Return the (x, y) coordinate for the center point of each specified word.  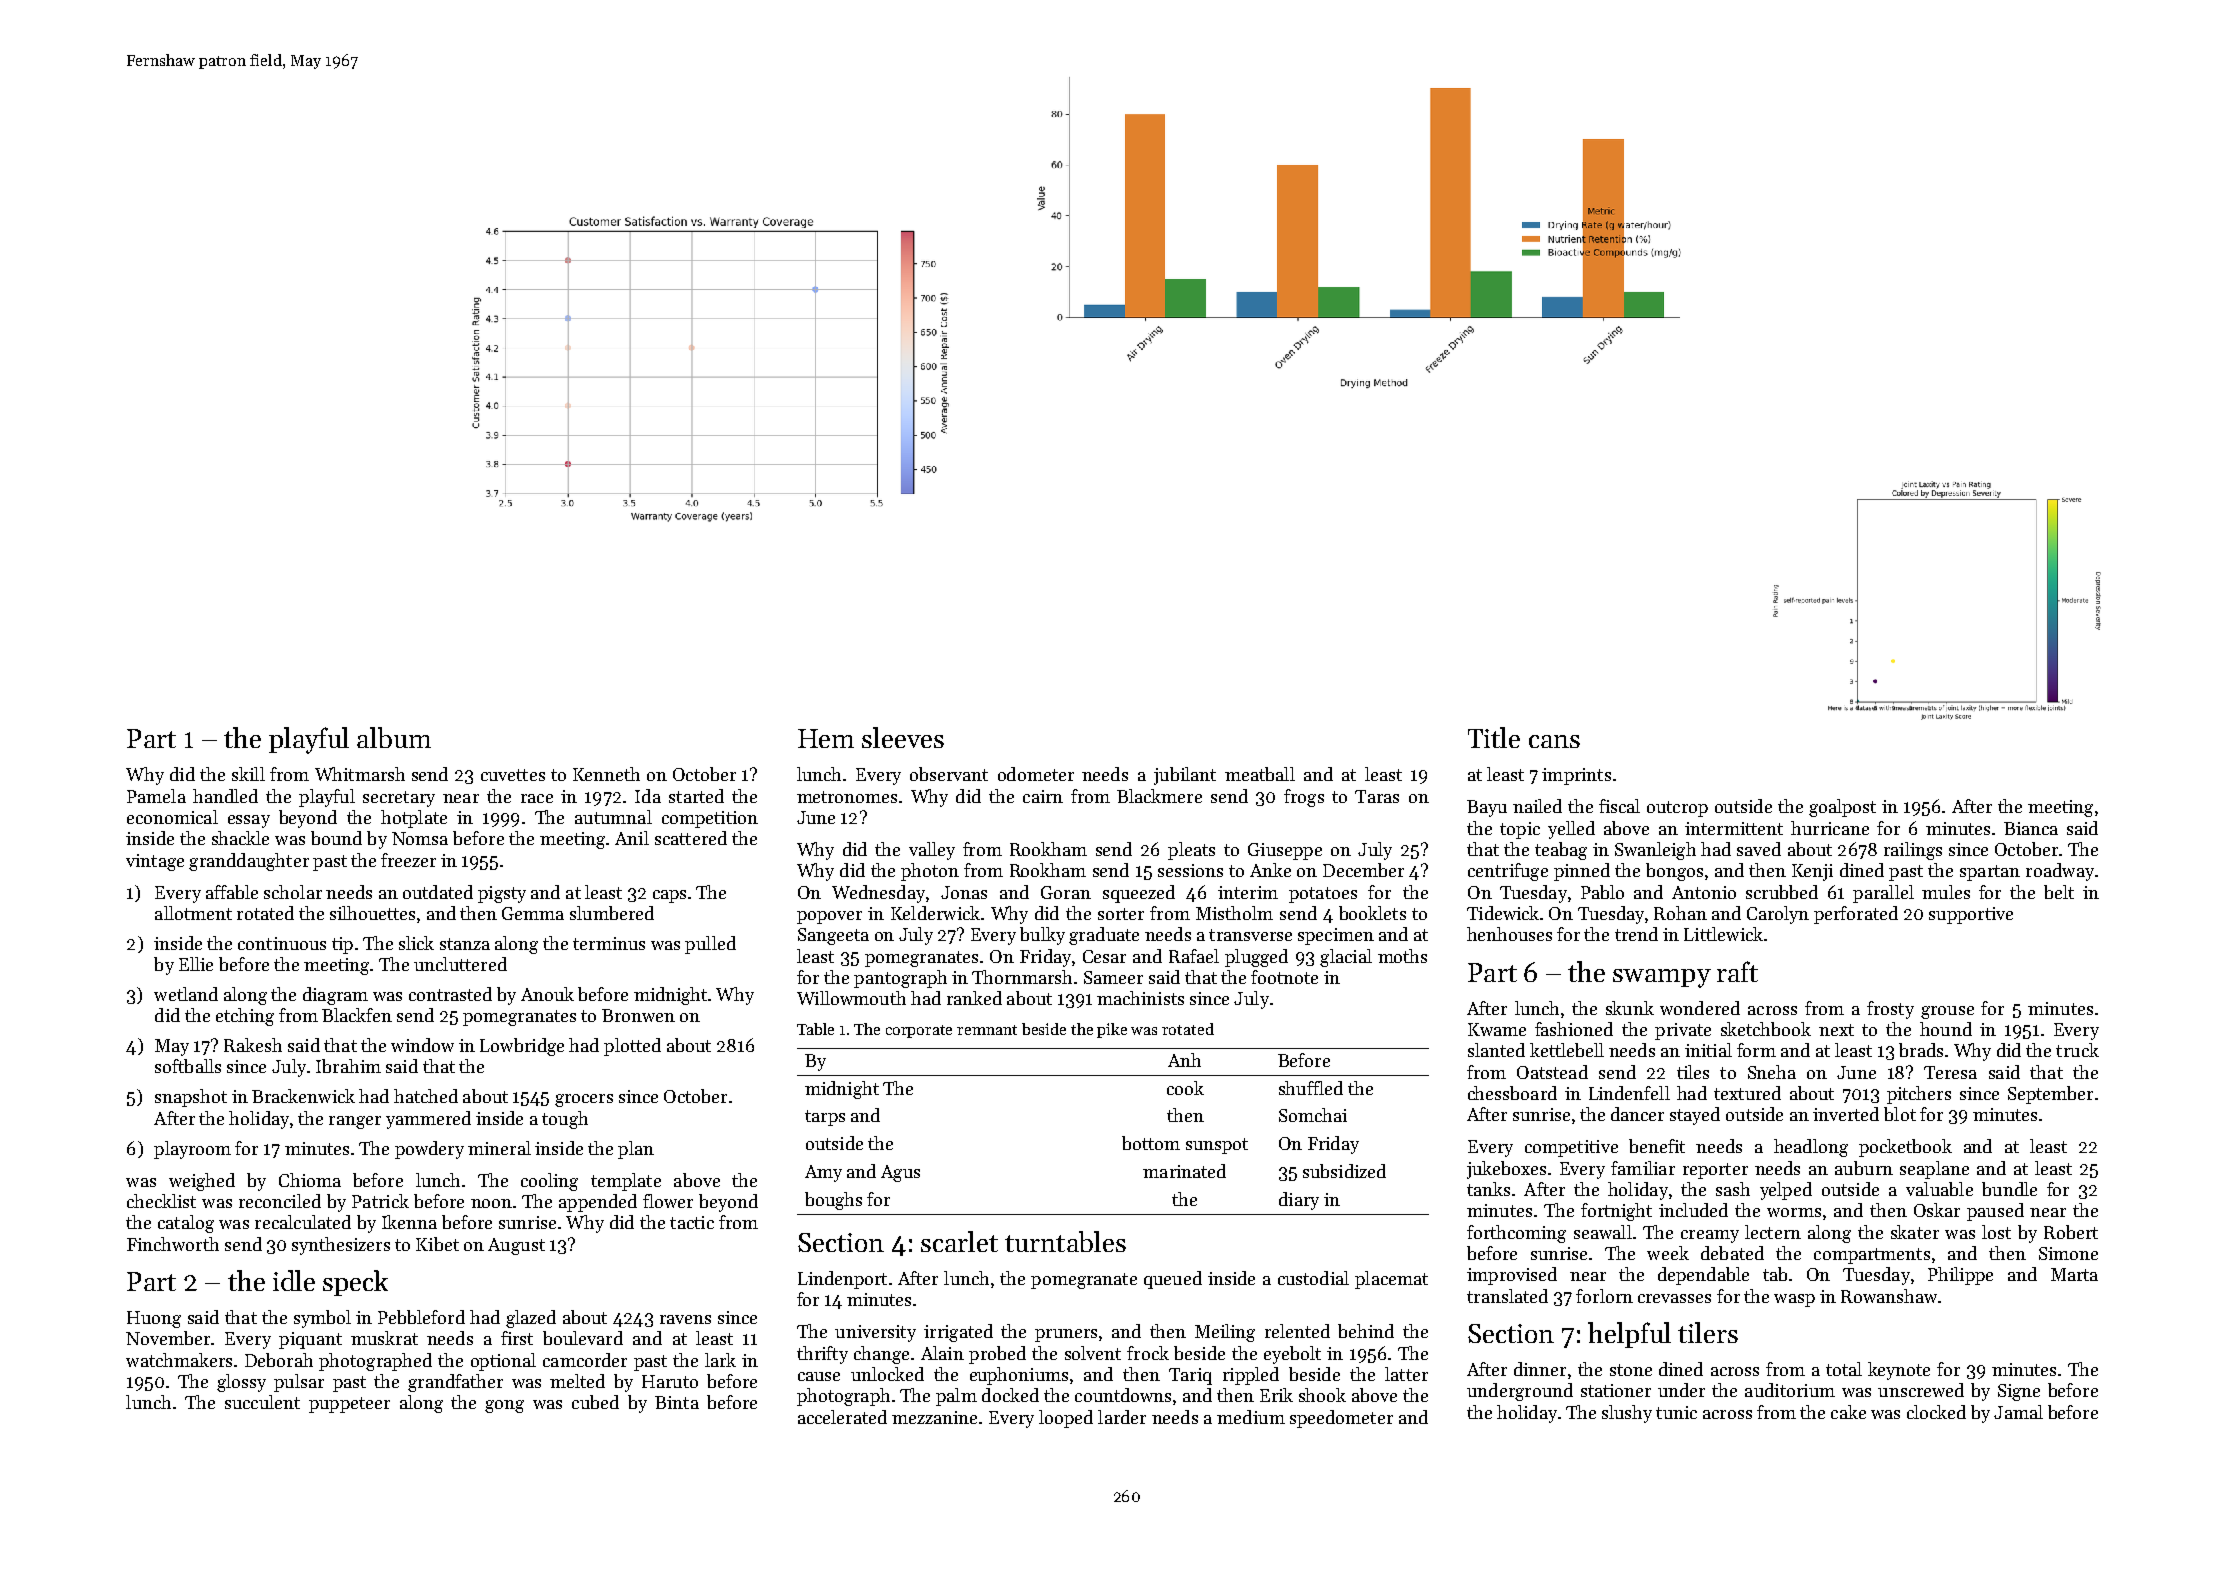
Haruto (670, 1381)
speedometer (1341, 1419)
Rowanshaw (1889, 1296)
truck (2077, 1050)
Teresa (1950, 1072)
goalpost (1842, 808)
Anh (1184, 1060)
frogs (1304, 798)
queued (1173, 1280)
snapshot (191, 1098)
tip (342, 945)
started (696, 796)
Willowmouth (851, 998)
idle (294, 1280)
